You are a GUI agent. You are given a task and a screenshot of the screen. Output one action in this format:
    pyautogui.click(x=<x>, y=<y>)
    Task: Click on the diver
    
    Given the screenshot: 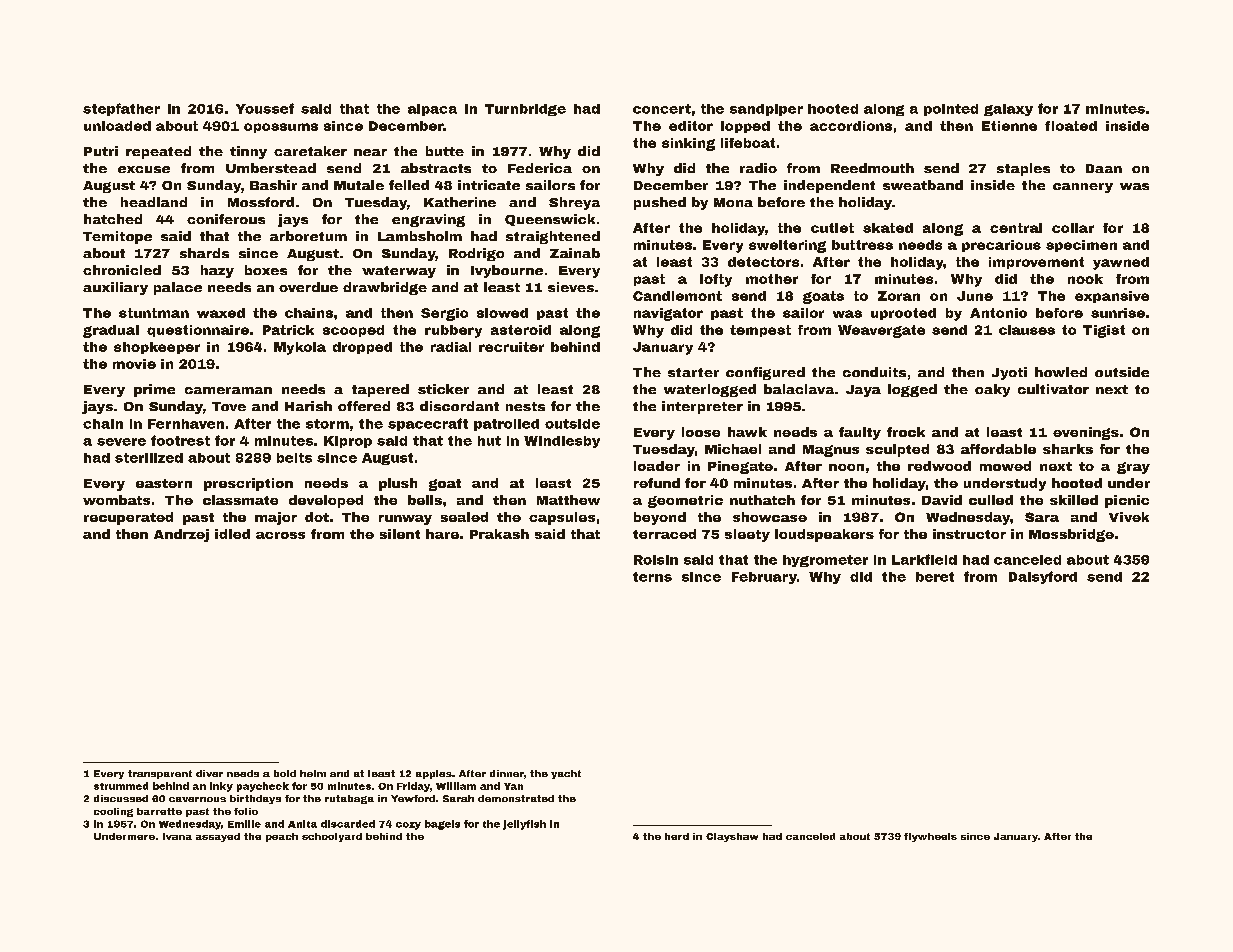 What is the action you would take?
    pyautogui.click(x=209, y=773)
